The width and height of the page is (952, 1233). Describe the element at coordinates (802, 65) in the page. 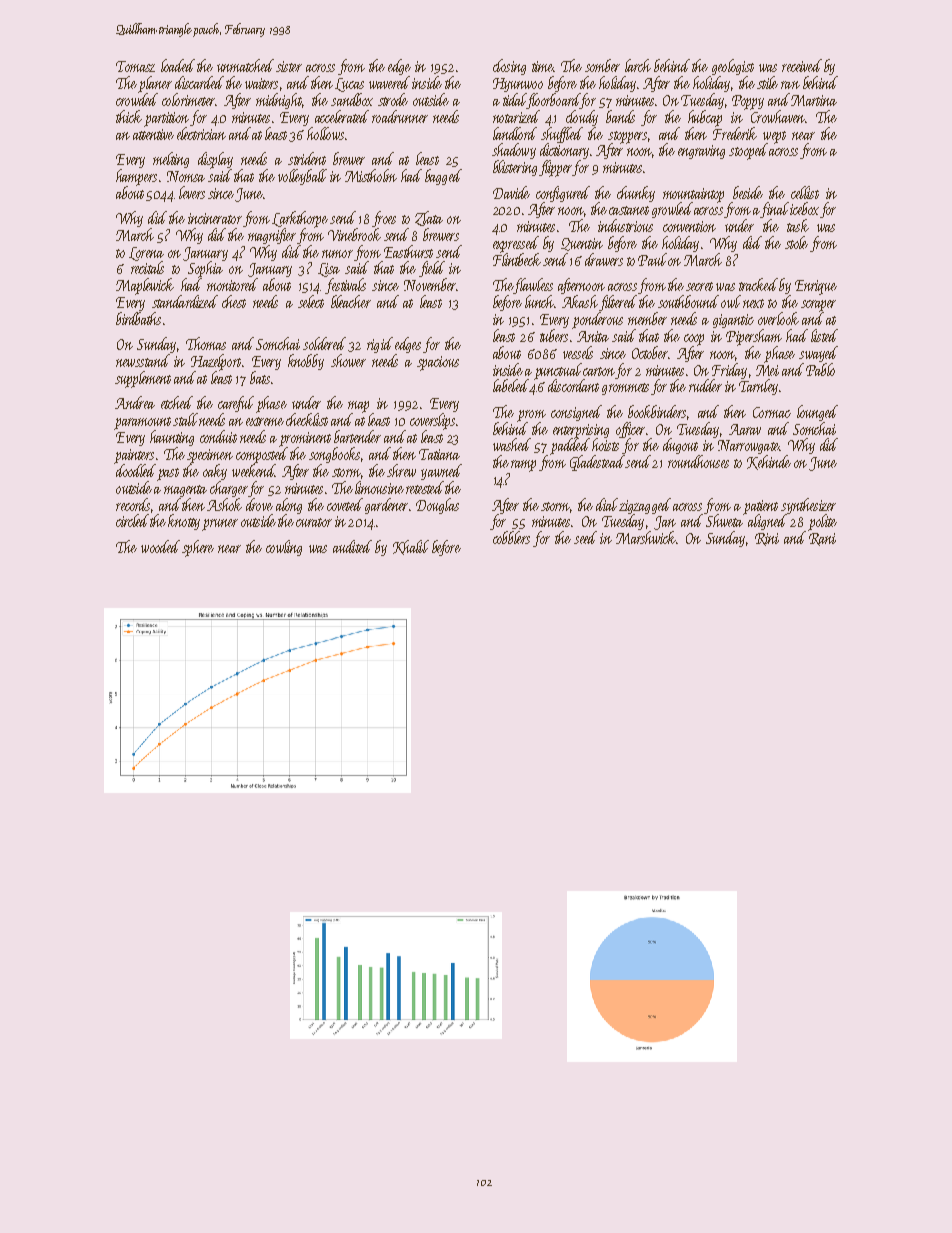

I see `received` at that location.
